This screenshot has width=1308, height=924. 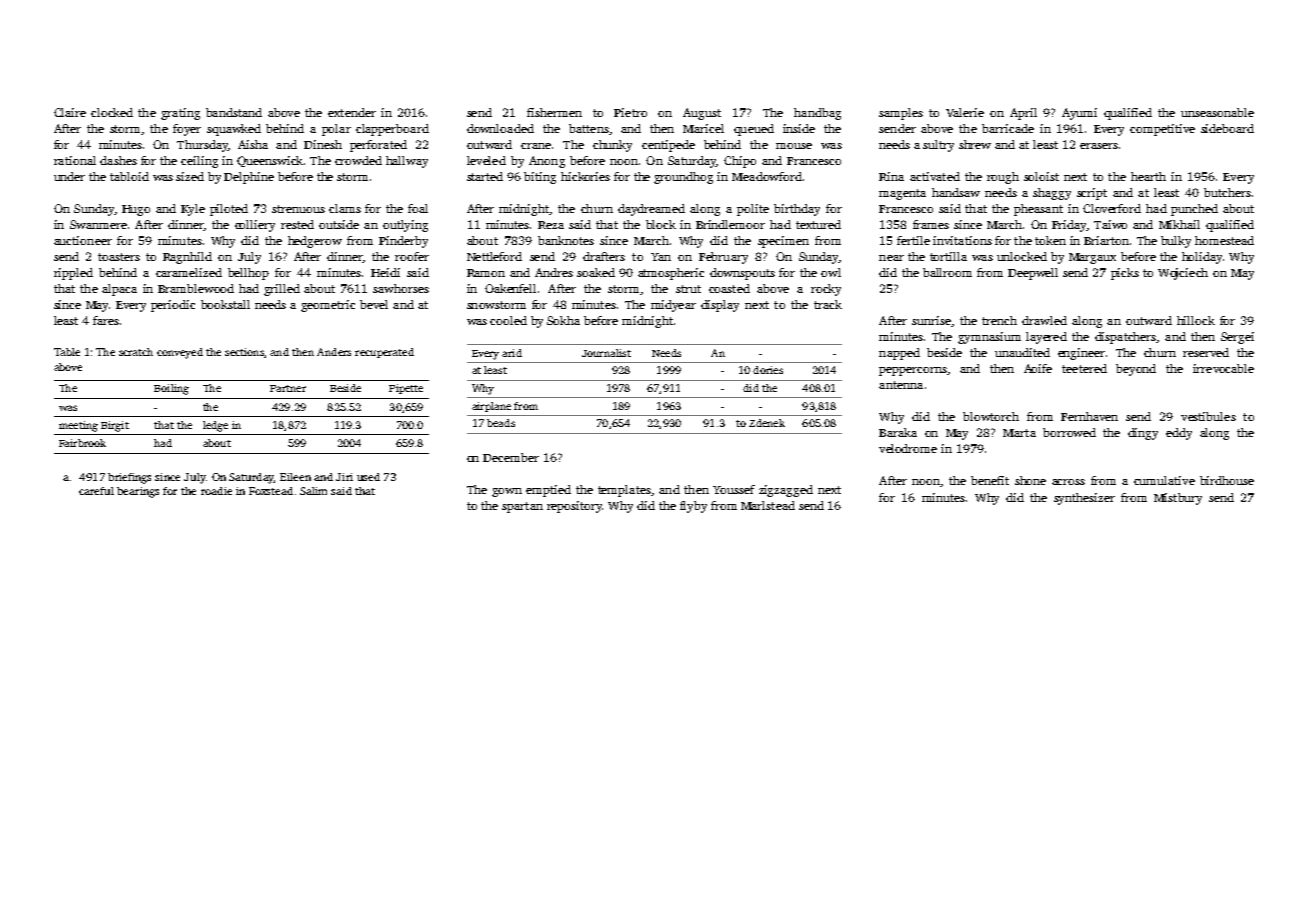 I want to click on Sergei, so click(x=1237, y=338).
